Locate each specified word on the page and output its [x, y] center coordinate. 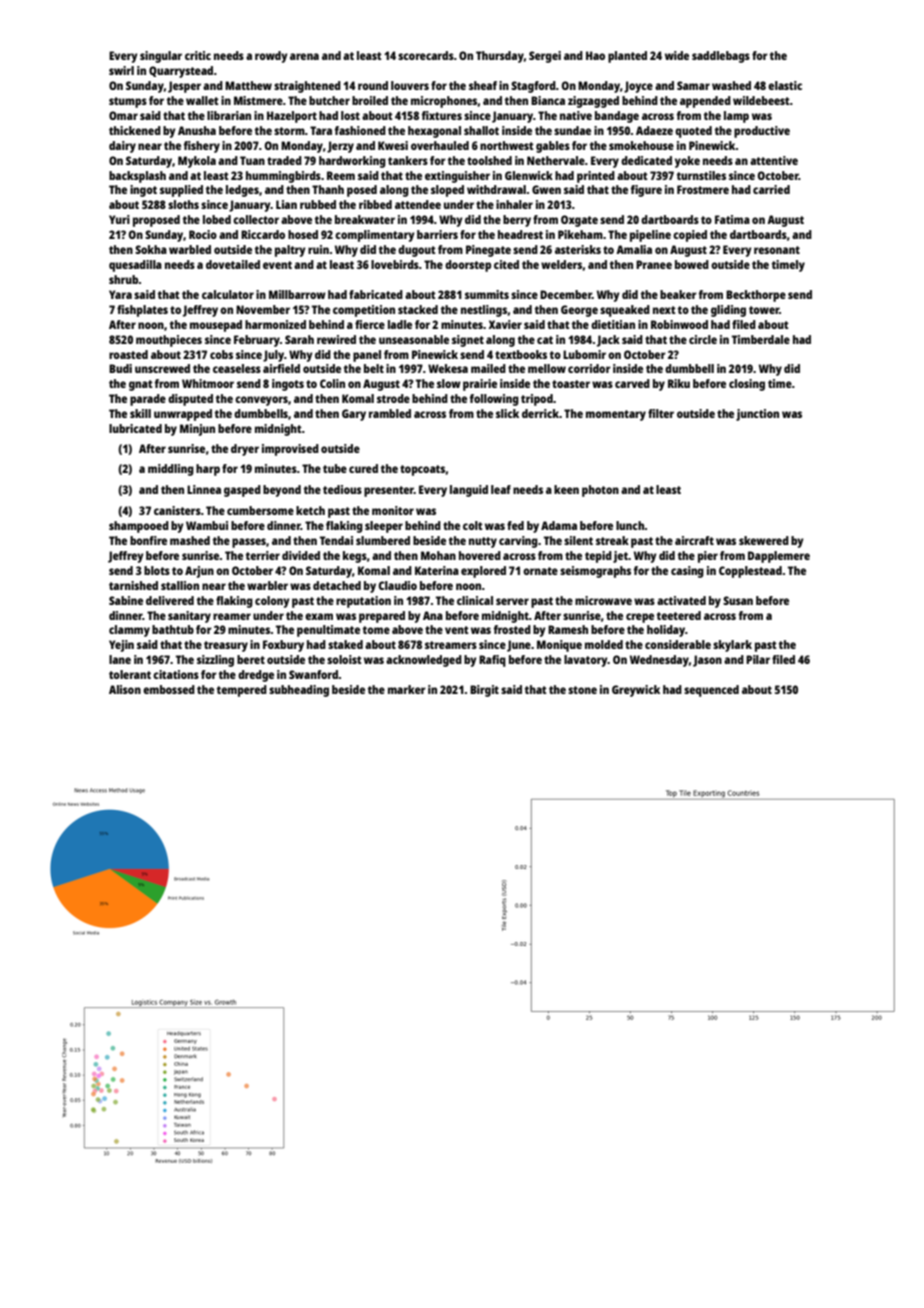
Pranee [654, 264]
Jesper [184, 87]
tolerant [130, 674]
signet [468, 341]
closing [747, 385]
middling [171, 470]
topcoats [422, 470]
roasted [128, 354]
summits [487, 294]
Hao [595, 55]
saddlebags [721, 57]
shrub [123, 279]
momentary [616, 415]
